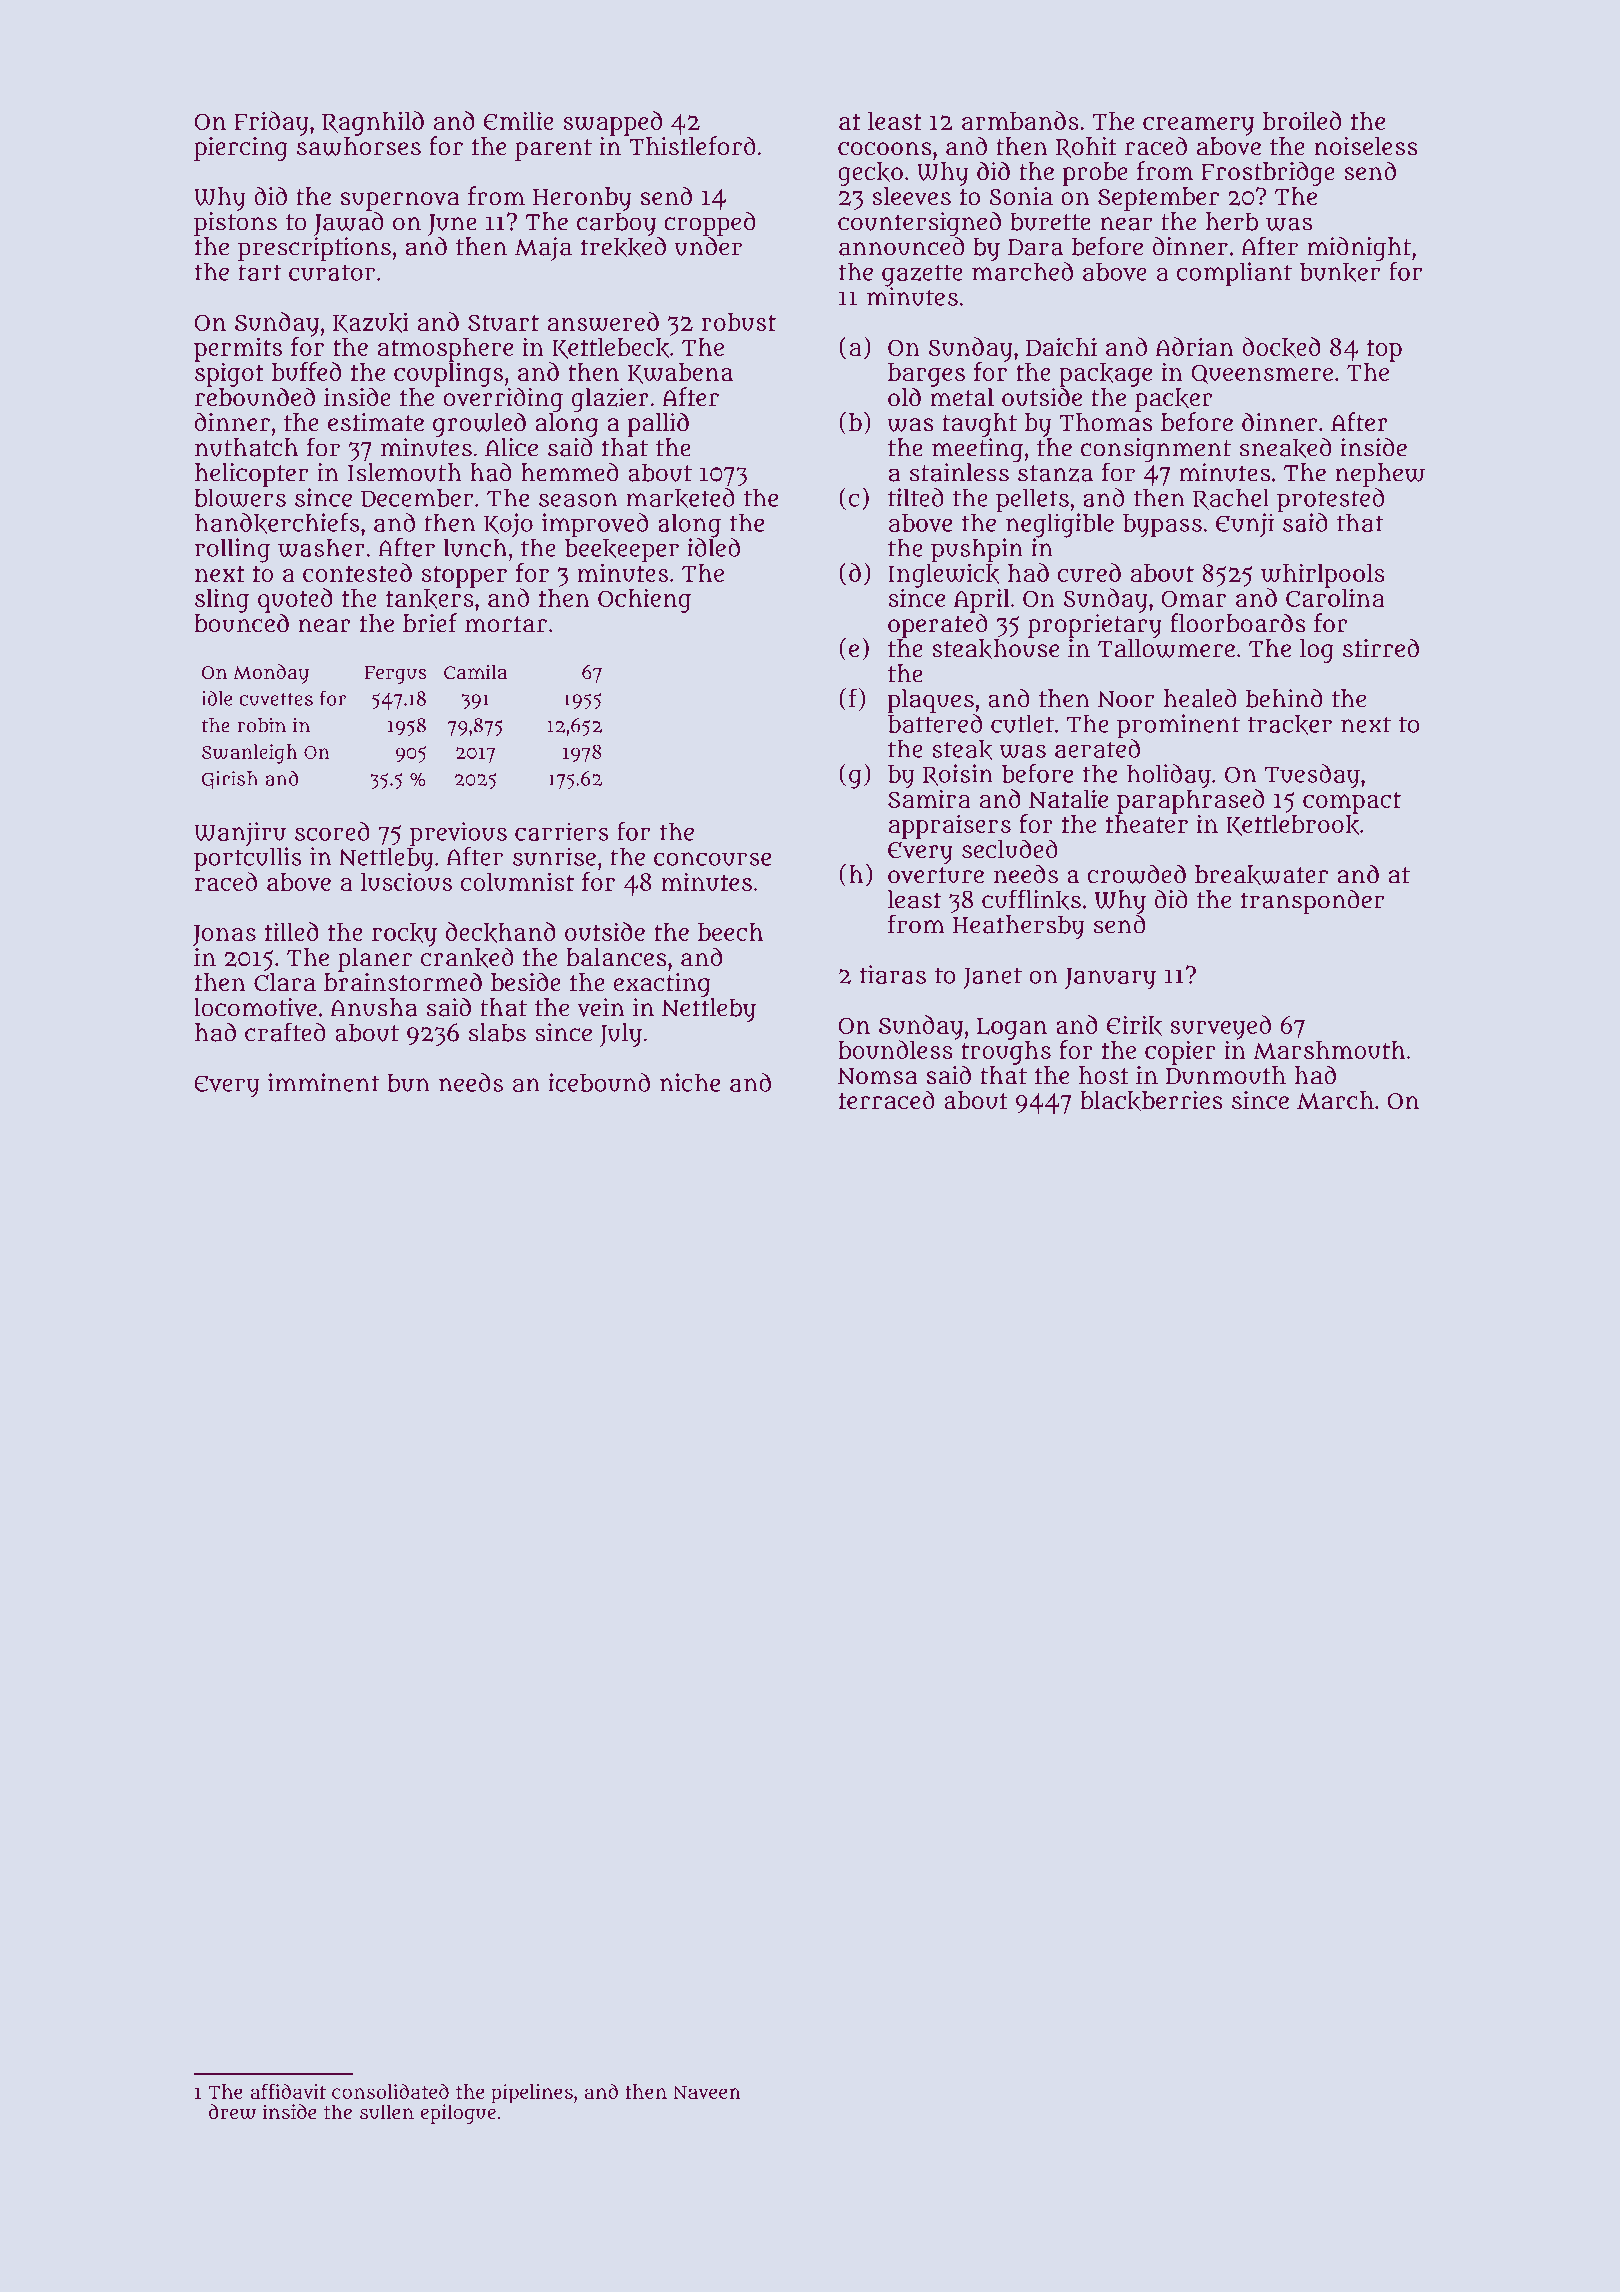 This page has width=1620, height=2292. Describe the element at coordinates (707, 2092) in the page. I see `Naveen` at that location.
